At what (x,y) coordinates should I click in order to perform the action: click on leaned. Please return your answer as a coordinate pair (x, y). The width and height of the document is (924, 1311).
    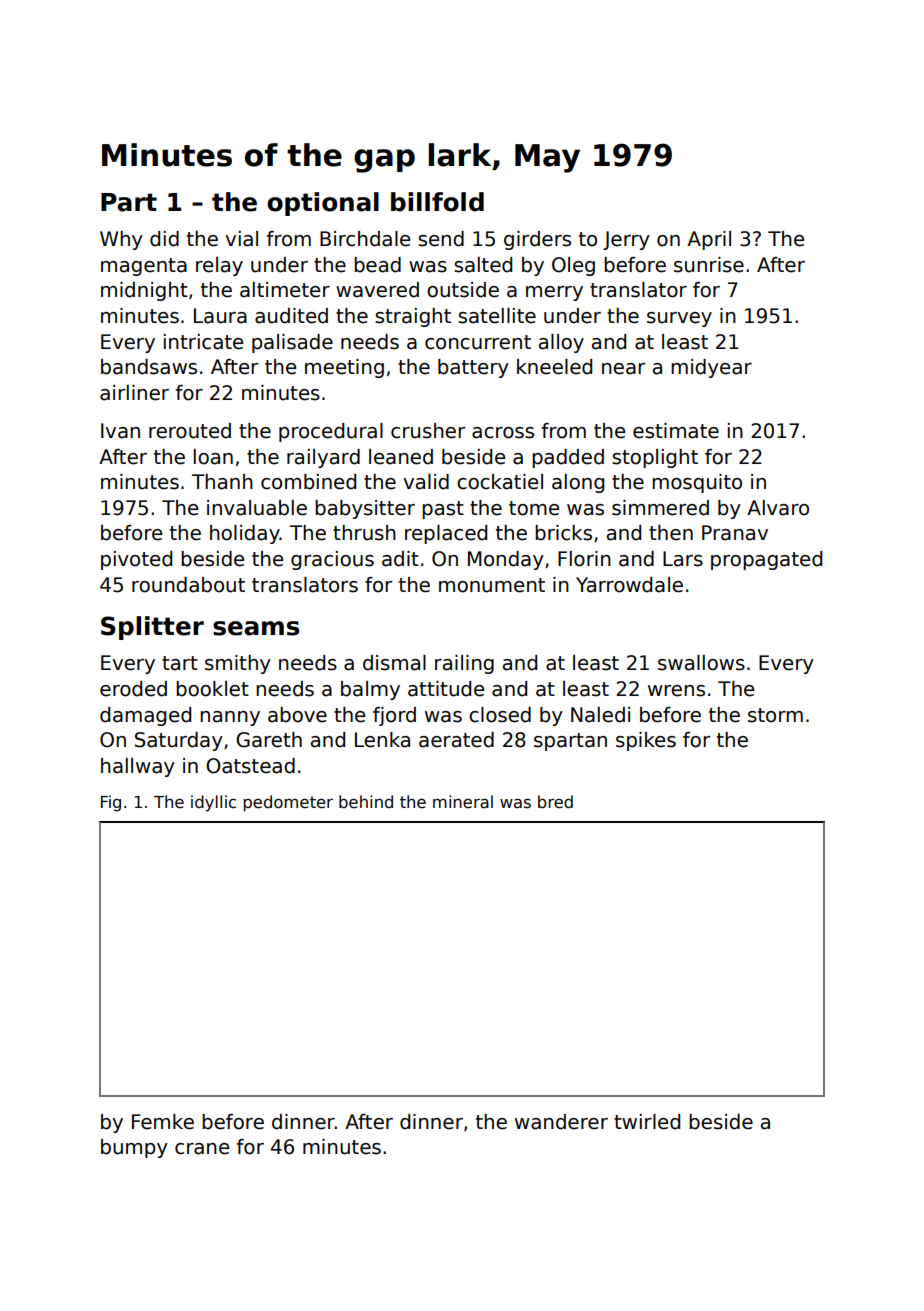
    Looking at the image, I should click on (401, 457).
